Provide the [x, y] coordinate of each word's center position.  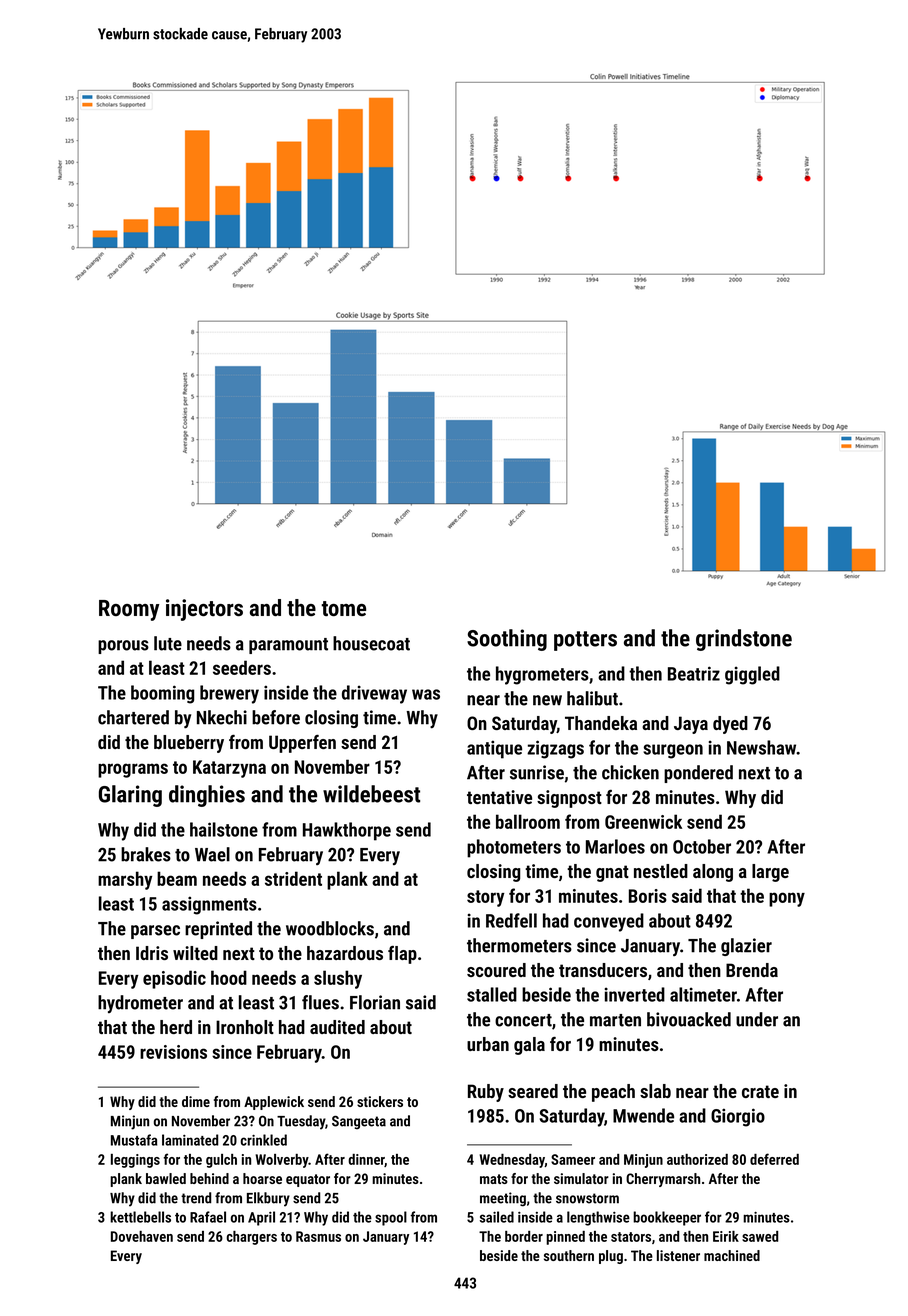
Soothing [507, 640]
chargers [252, 1238]
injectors [204, 610]
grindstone [744, 640]
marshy [125, 880]
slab [655, 1091]
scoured [496, 970]
